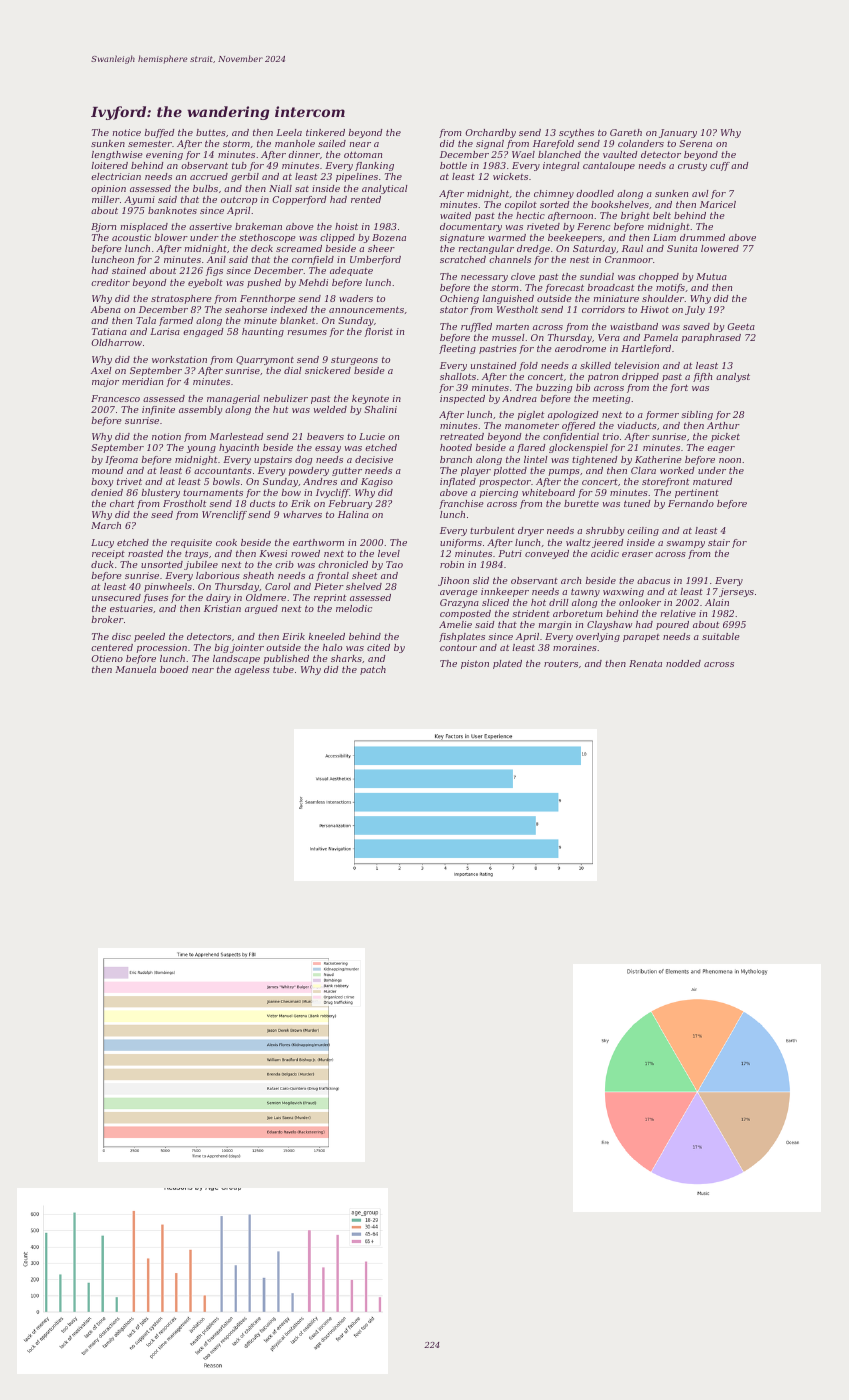 This page has width=849, height=1400. Describe the element at coordinates (378, 332) in the page. I see `florist` at that location.
